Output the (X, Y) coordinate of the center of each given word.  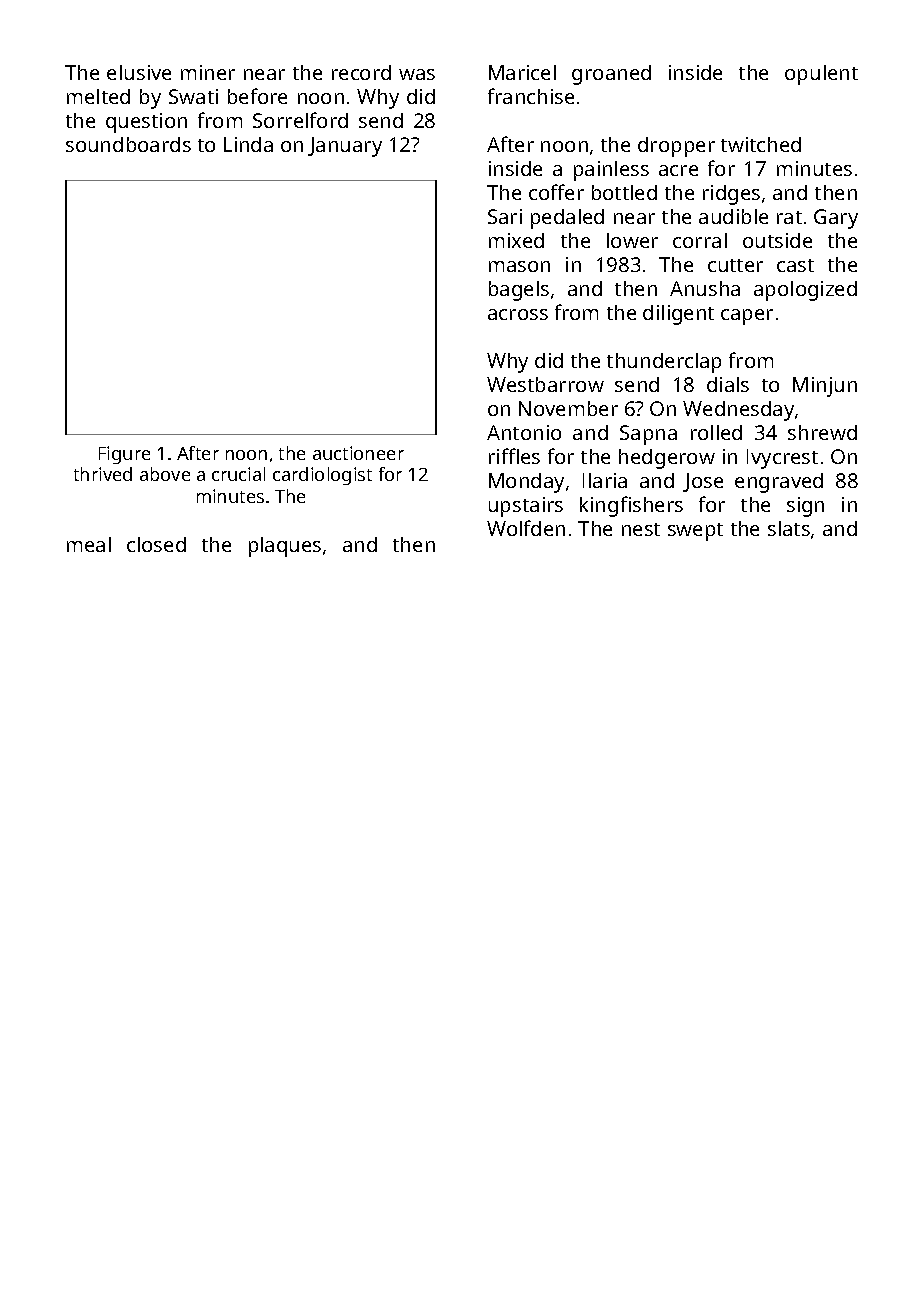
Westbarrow (545, 384)
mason (519, 266)
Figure (124, 455)
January (345, 147)
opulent (821, 75)
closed (156, 544)
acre (678, 170)
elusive (139, 72)
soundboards (128, 144)
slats (789, 528)
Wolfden (526, 528)
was (417, 74)
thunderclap (664, 363)
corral (700, 240)
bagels (519, 291)
